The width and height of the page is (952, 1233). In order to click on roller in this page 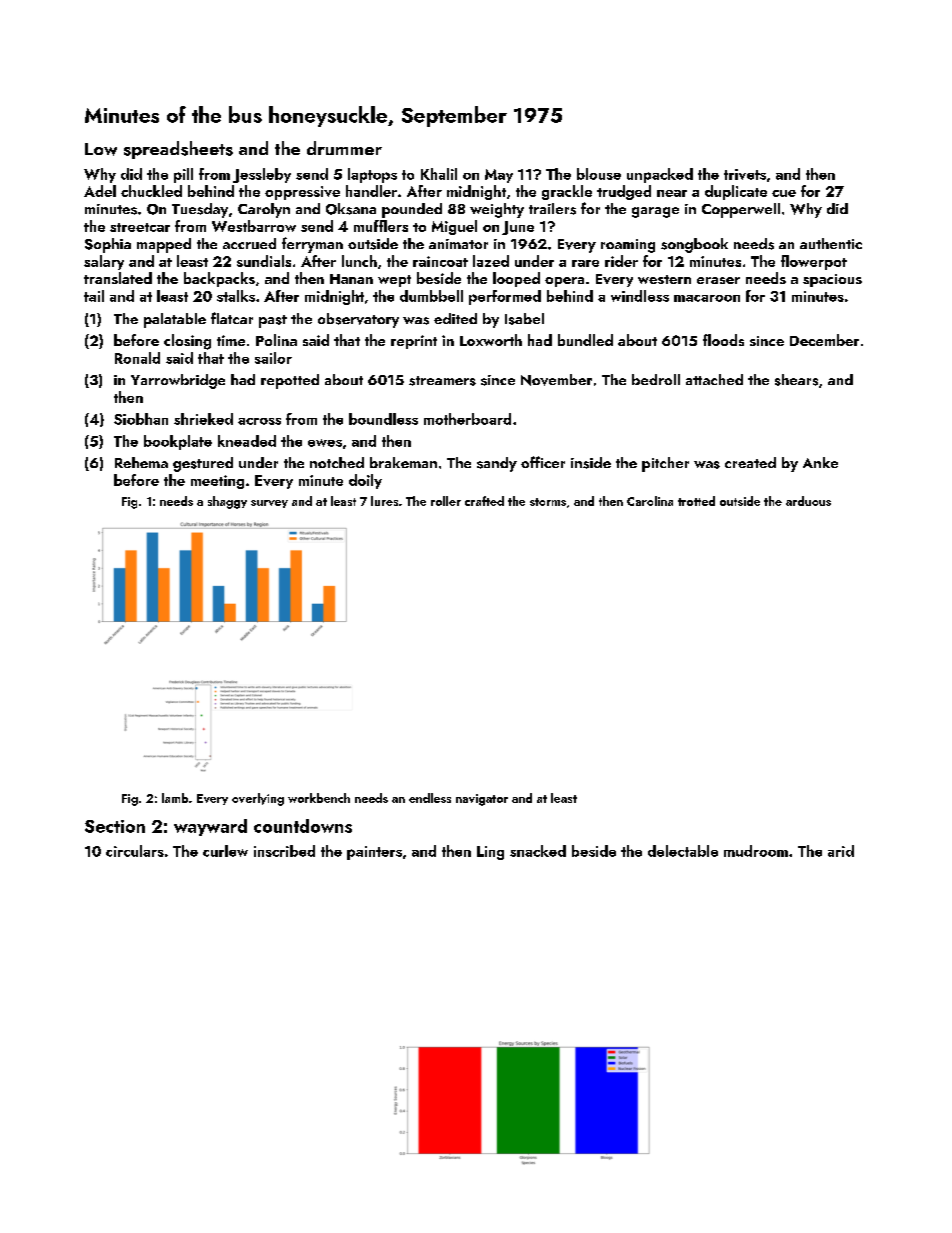, I will do `click(446, 501)`.
